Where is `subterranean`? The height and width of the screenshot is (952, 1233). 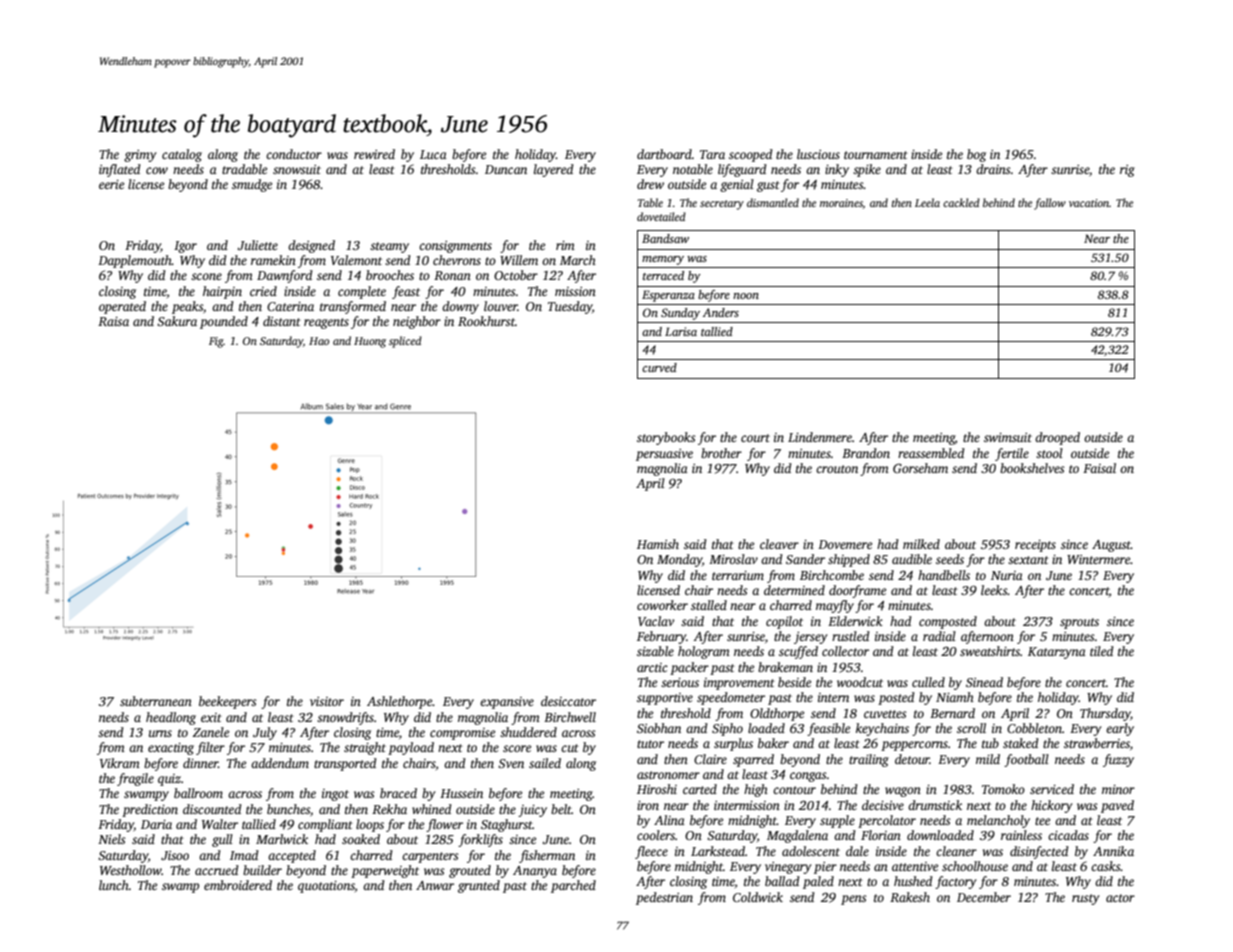
subterranean is located at coordinates (156, 701).
